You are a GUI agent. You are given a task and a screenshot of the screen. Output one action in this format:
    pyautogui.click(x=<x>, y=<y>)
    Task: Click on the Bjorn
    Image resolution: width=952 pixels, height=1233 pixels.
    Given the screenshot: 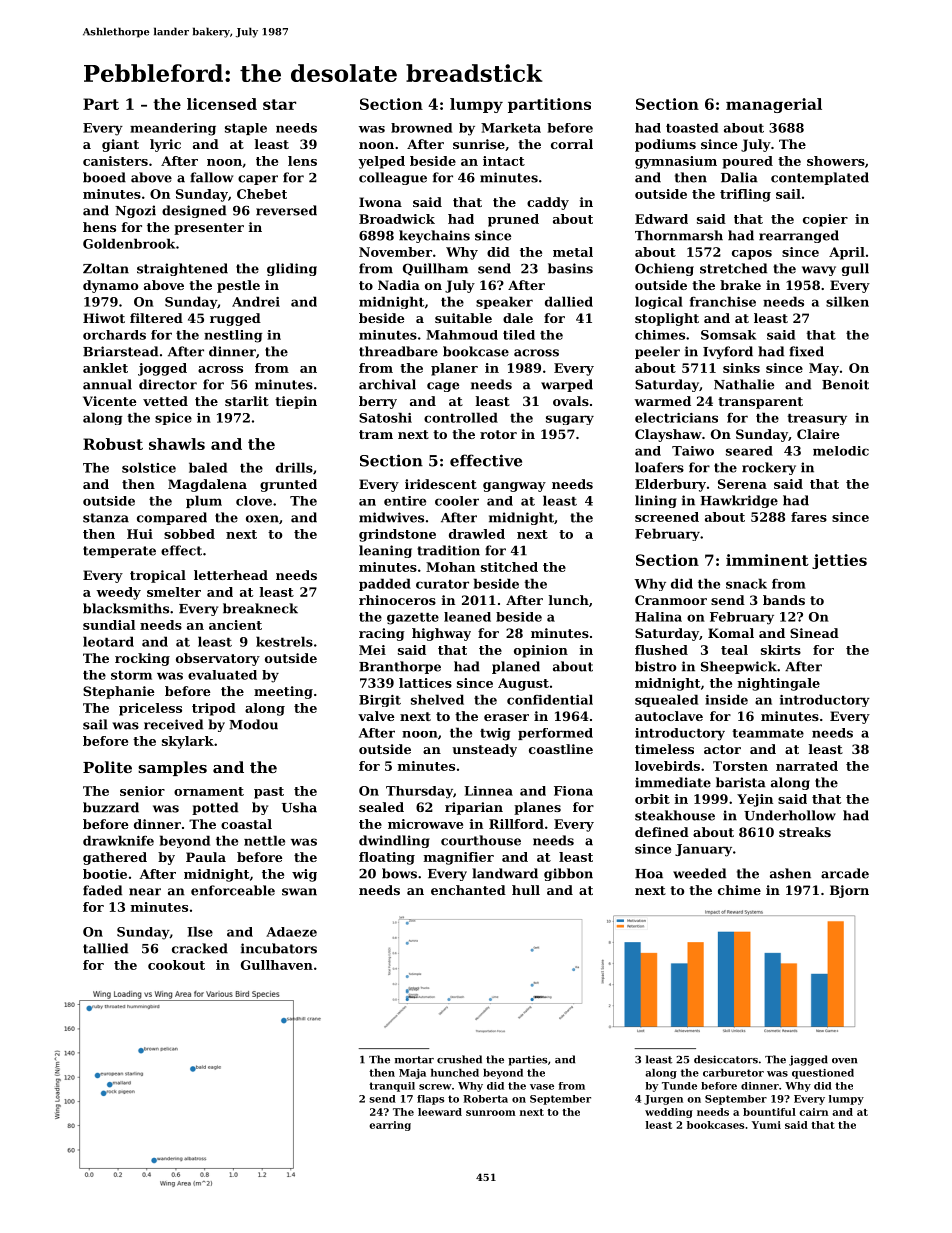 What is the action you would take?
    pyautogui.click(x=849, y=891)
